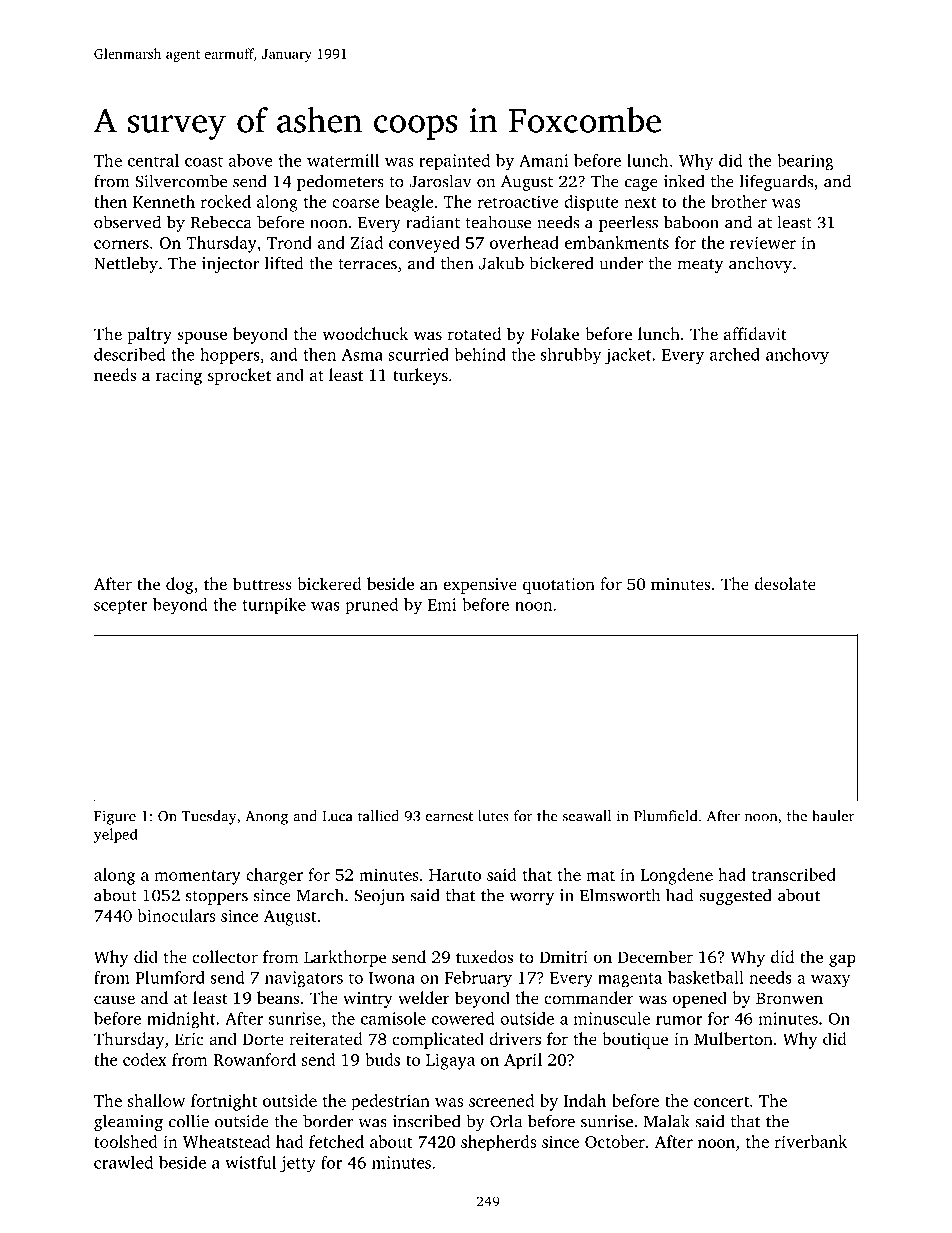 Image resolution: width=952 pixels, height=1233 pixels. I want to click on baboon, so click(691, 222).
